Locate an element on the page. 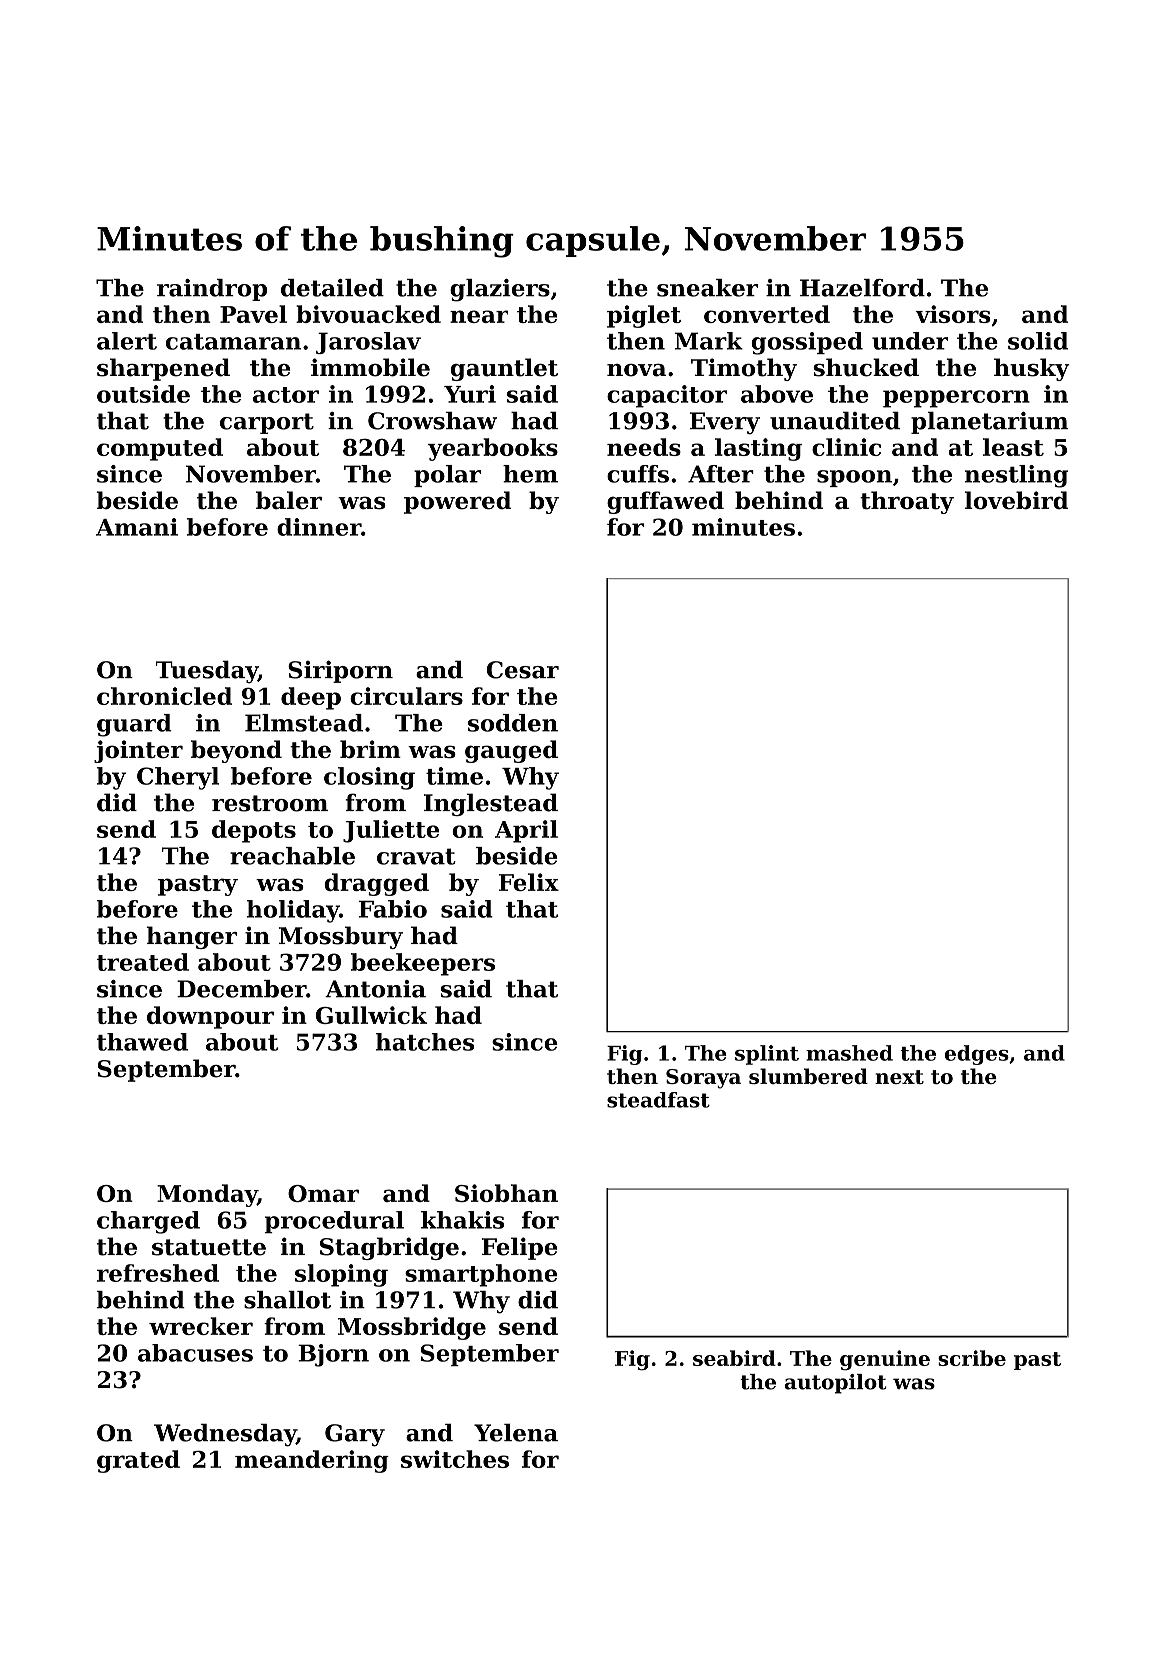 Image resolution: width=1165 pixels, height=1654 pixels. Yelena is located at coordinates (516, 1433).
